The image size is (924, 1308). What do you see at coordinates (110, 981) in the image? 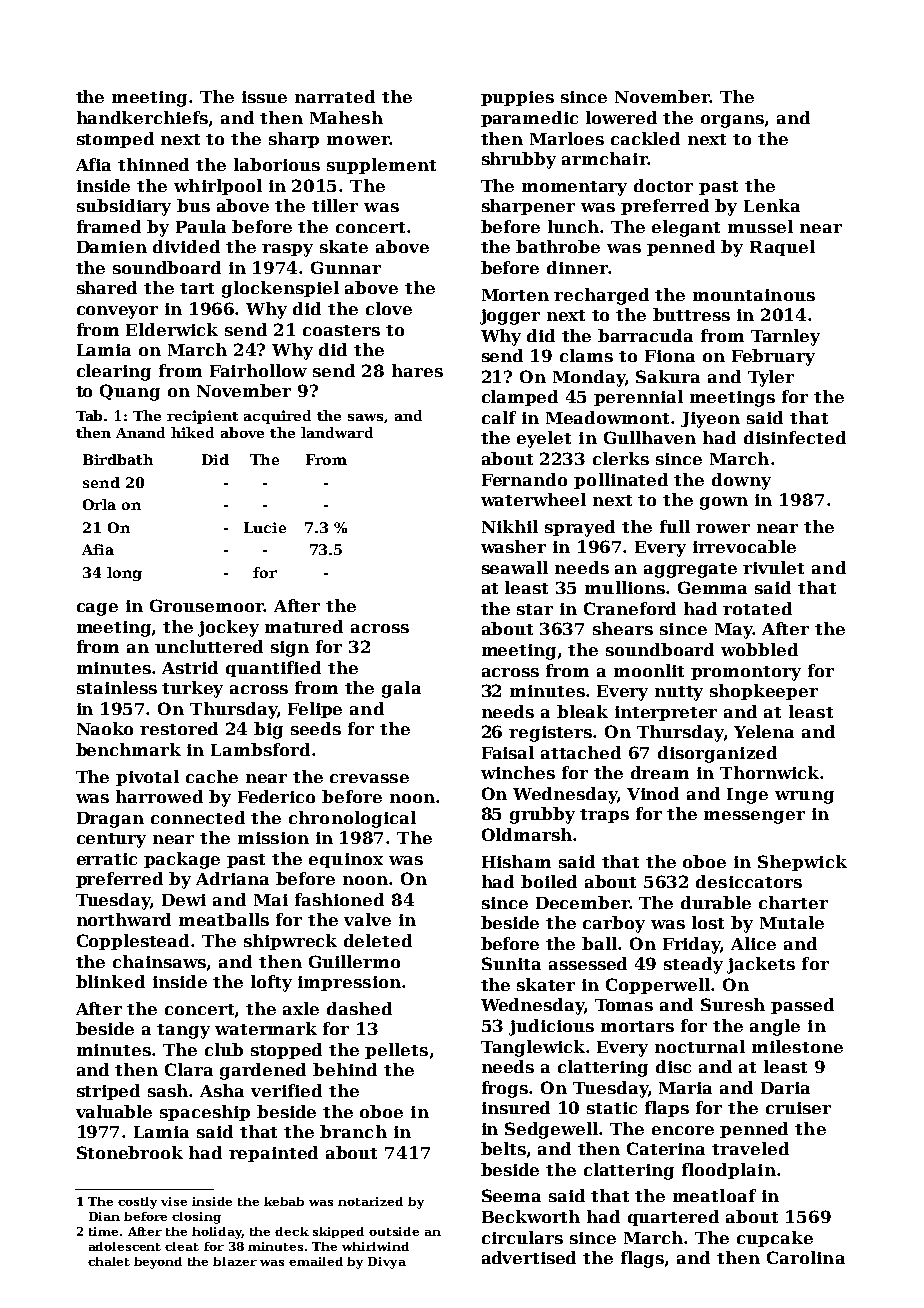
I see `blinked` at bounding box center [110, 981].
